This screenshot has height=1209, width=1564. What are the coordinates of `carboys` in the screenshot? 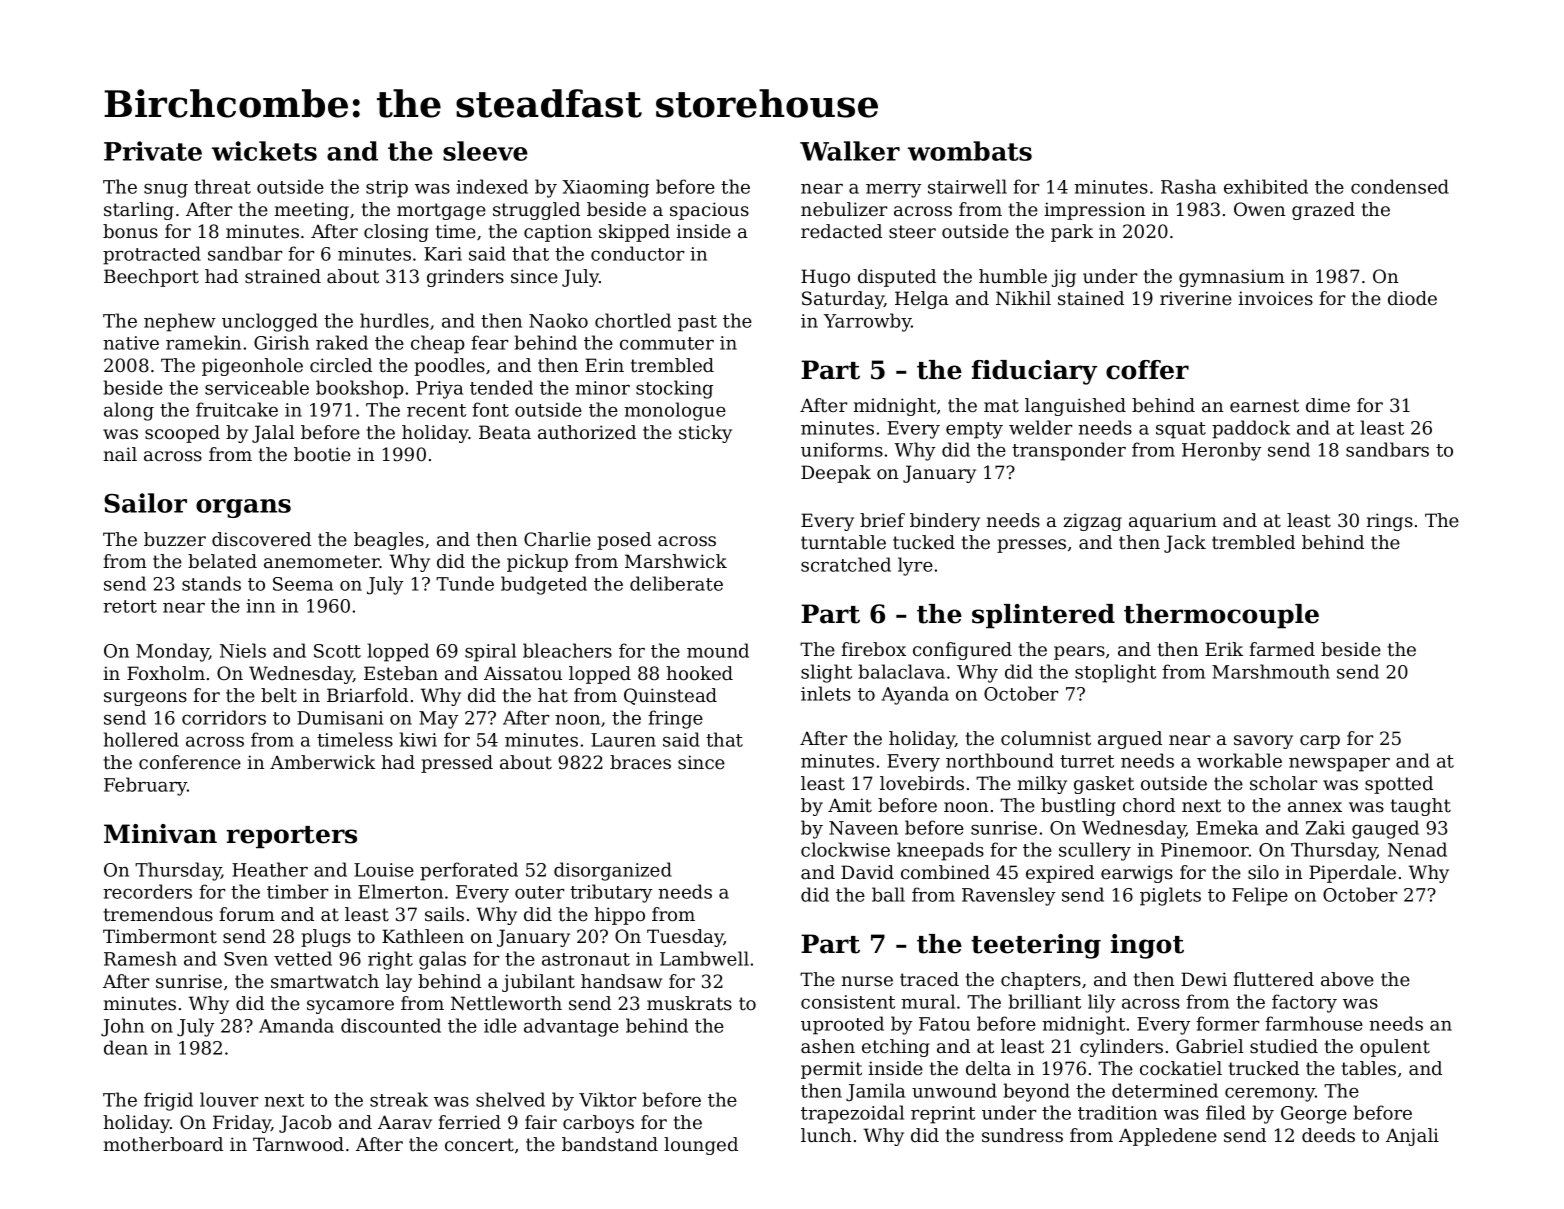 It's located at (598, 1124).
